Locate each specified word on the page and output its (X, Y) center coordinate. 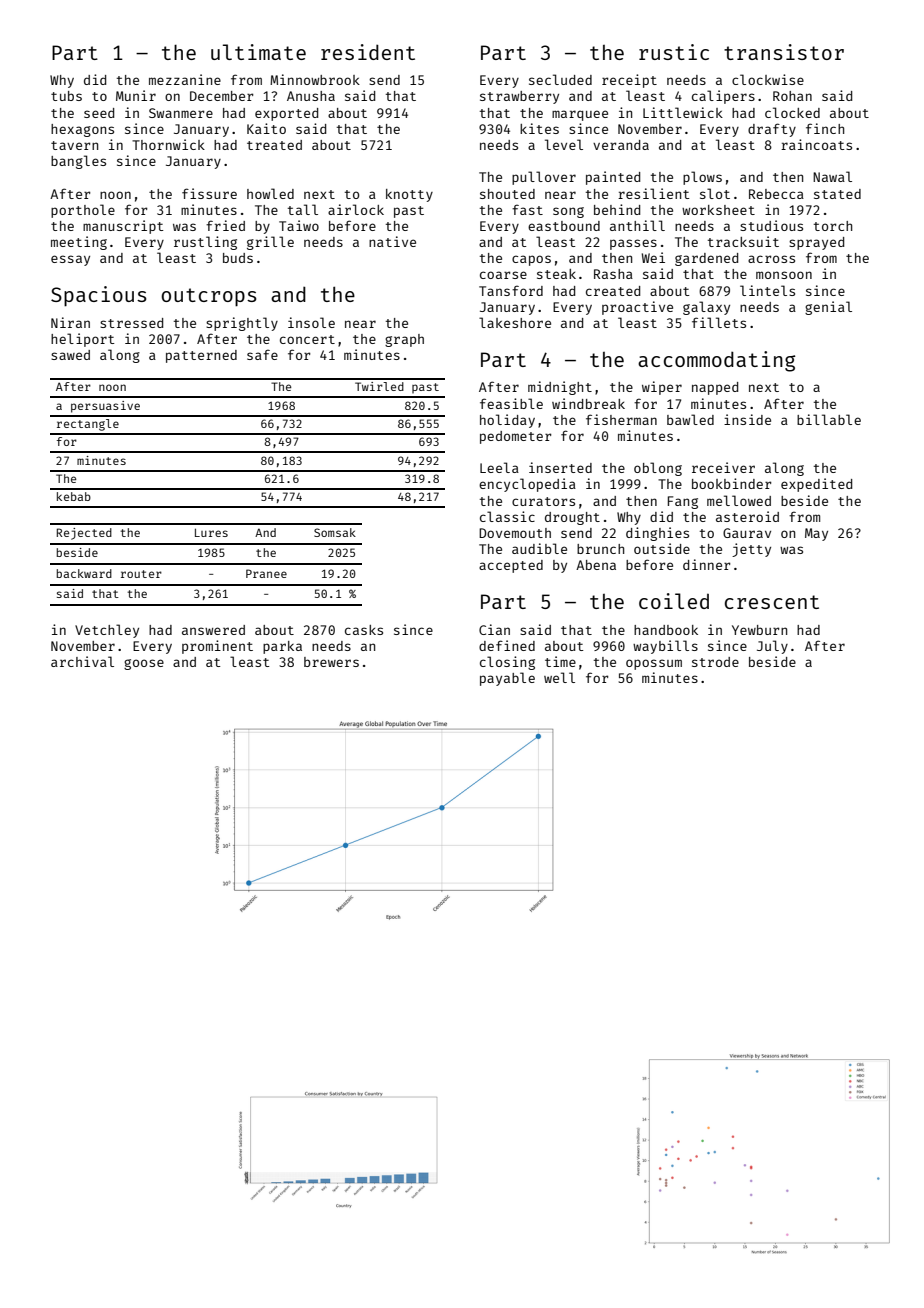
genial (828, 308)
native (392, 241)
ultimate (258, 52)
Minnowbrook (315, 79)
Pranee (266, 573)
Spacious (99, 296)
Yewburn (759, 630)
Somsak (335, 532)
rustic (674, 52)
